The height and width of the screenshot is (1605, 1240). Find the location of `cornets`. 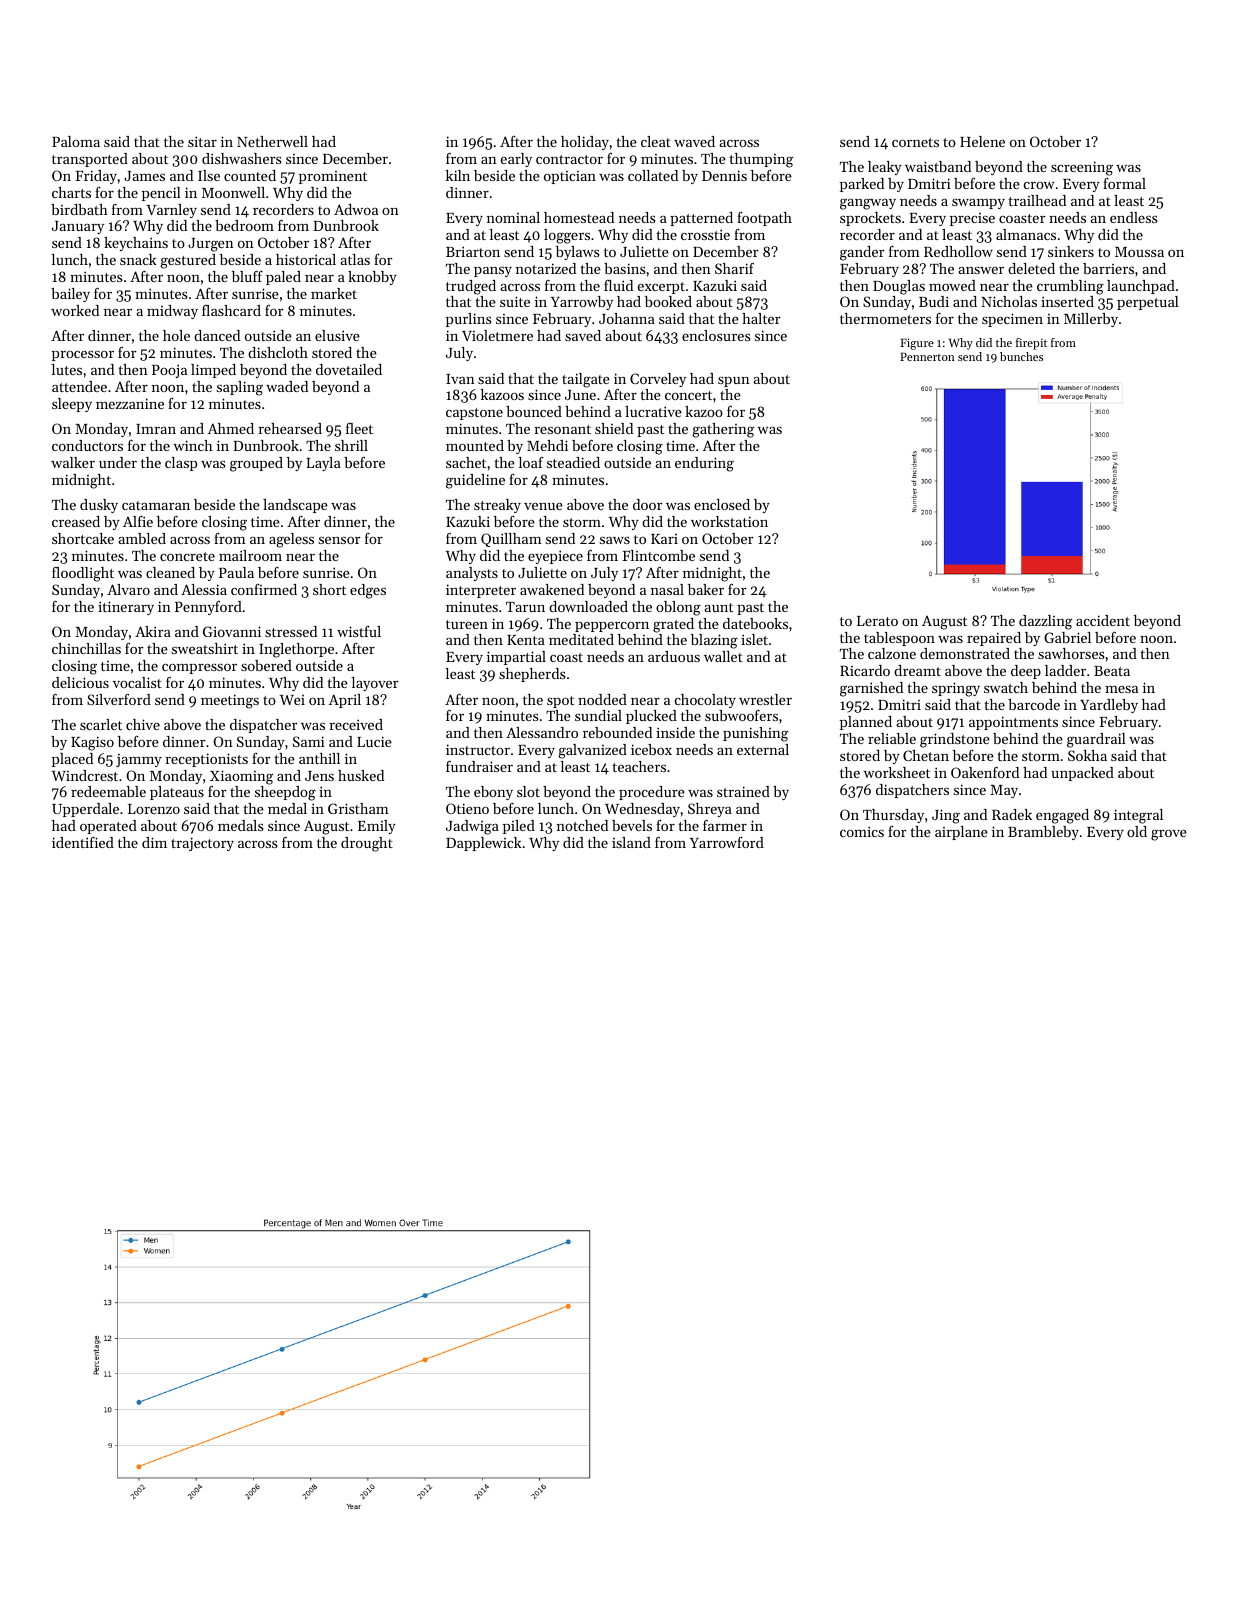

cornets is located at coordinates (915, 142).
